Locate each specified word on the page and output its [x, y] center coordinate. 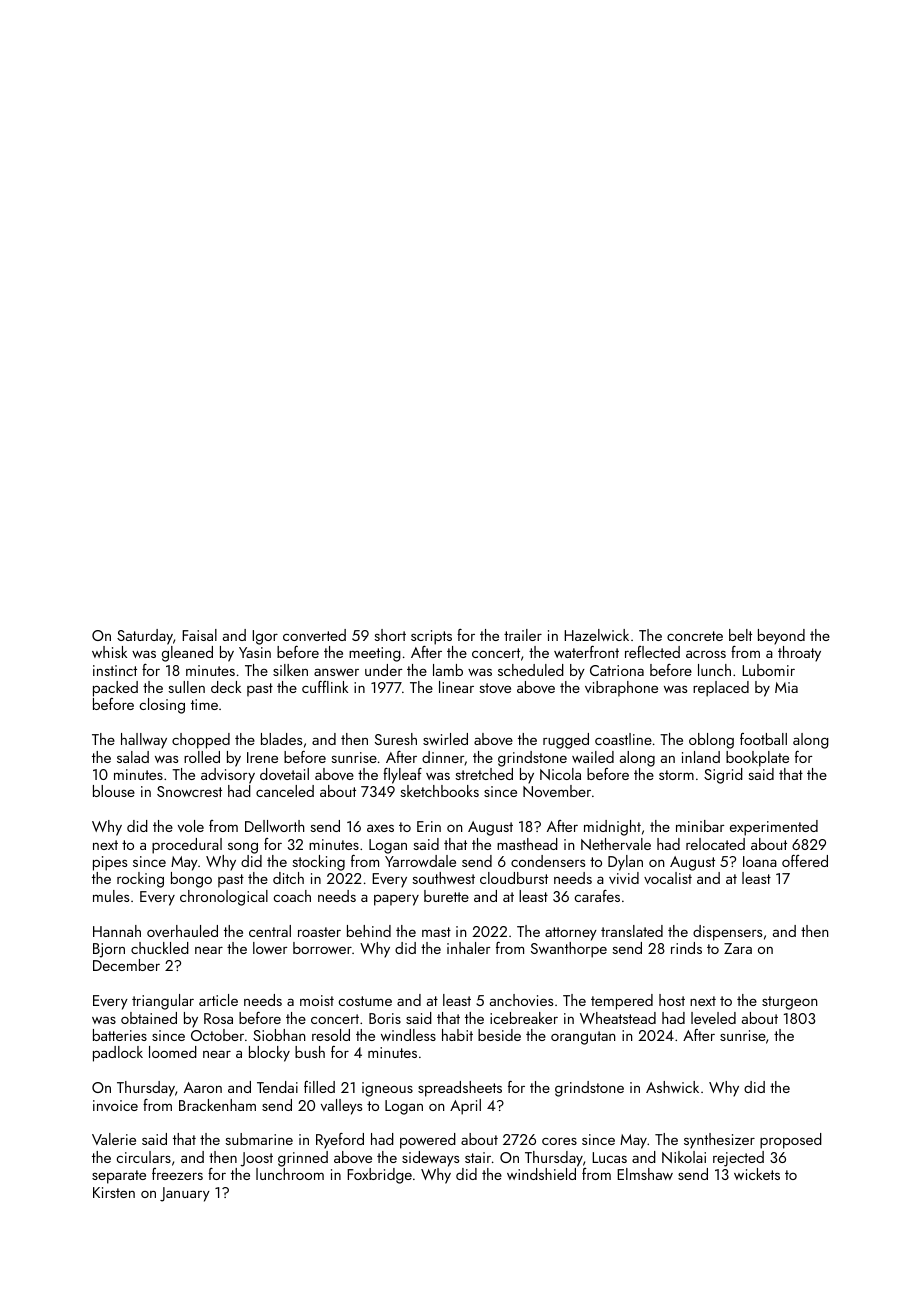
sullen [186, 687]
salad [133, 757]
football [763, 739]
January [185, 1194]
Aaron [203, 1087]
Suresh [396, 739]
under [384, 670]
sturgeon [789, 1003]
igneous [387, 1089]
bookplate [757, 759]
